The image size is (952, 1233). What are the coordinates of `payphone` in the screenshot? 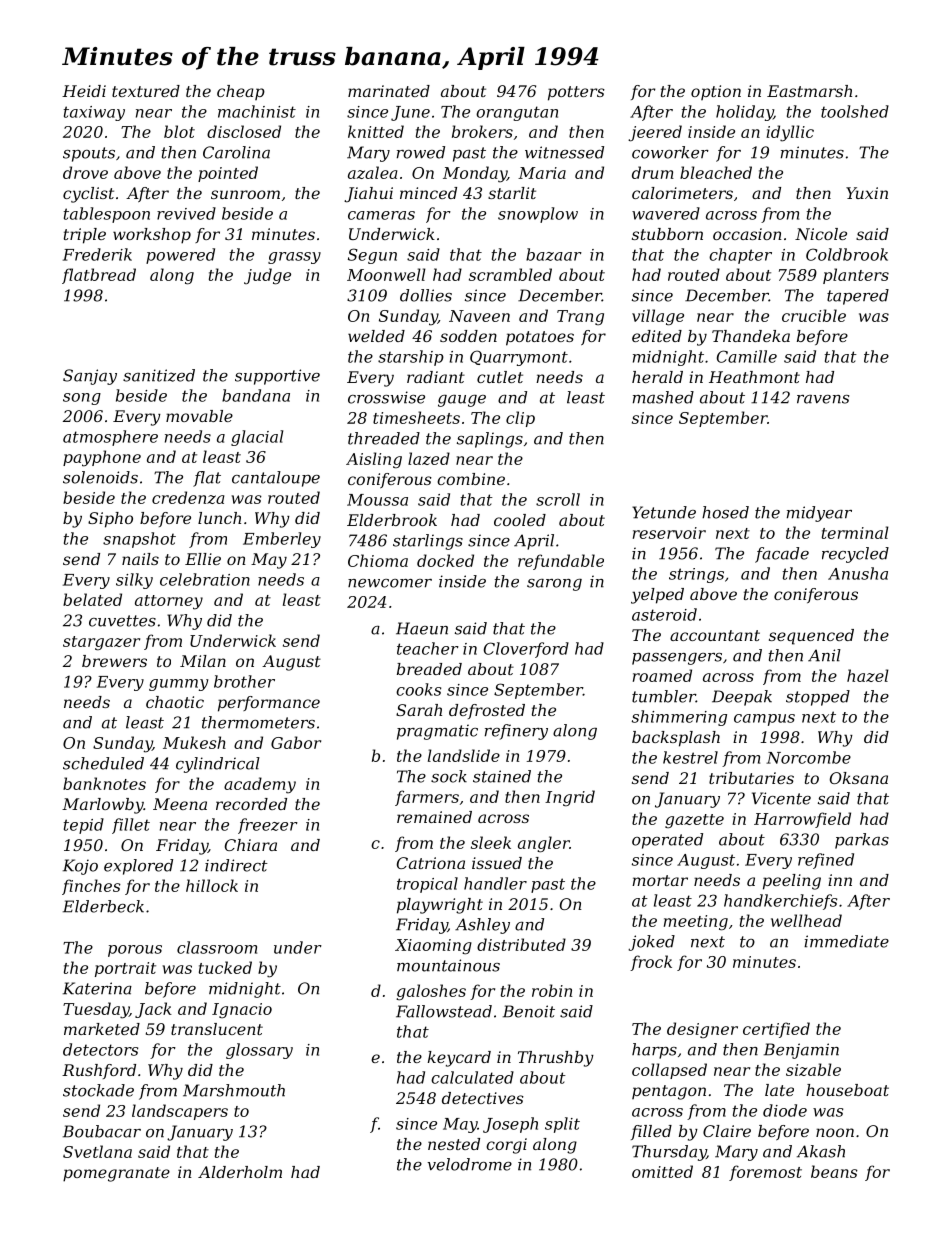 It's located at (102, 458).
